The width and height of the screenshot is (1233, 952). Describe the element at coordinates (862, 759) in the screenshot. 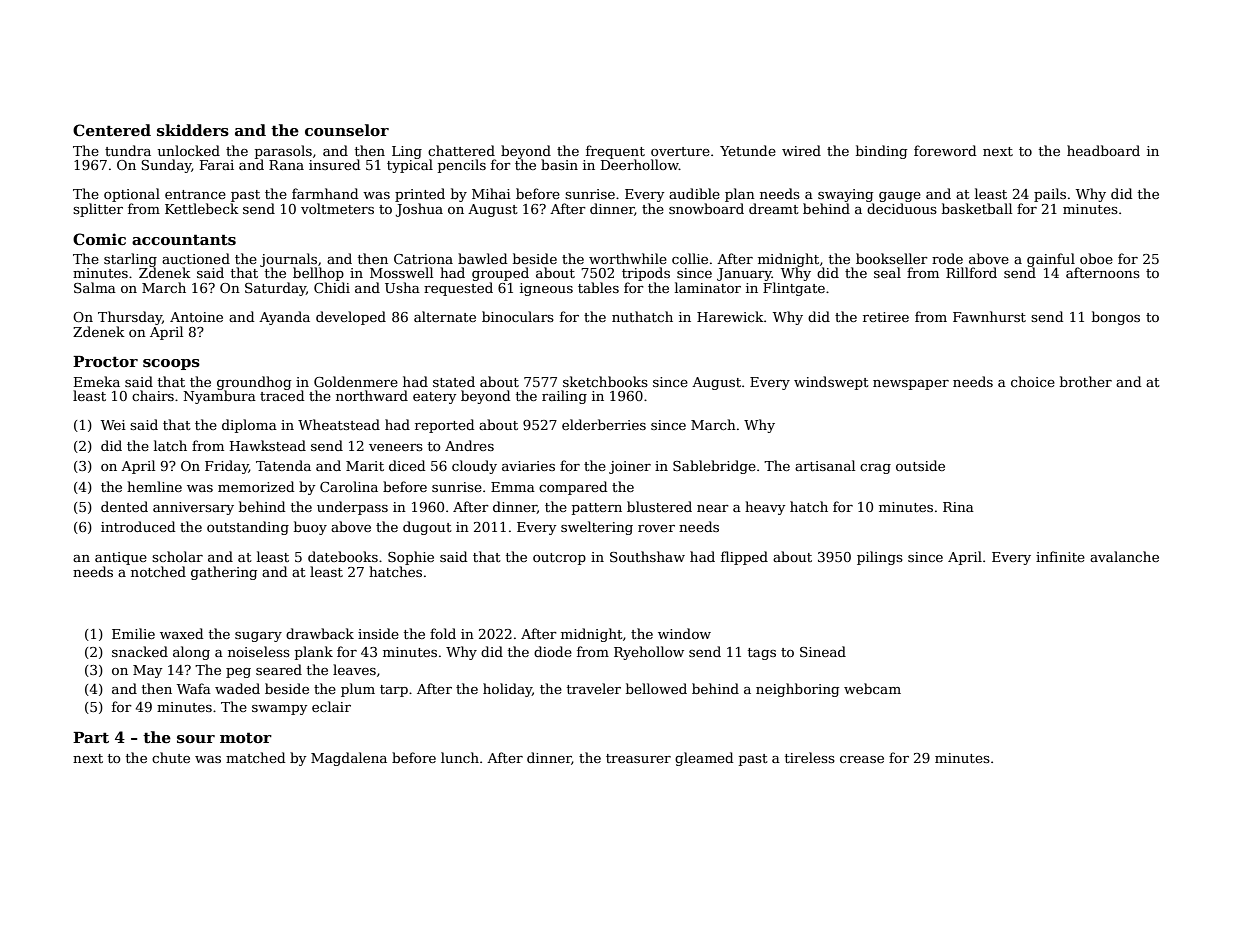

I see `crease` at that location.
